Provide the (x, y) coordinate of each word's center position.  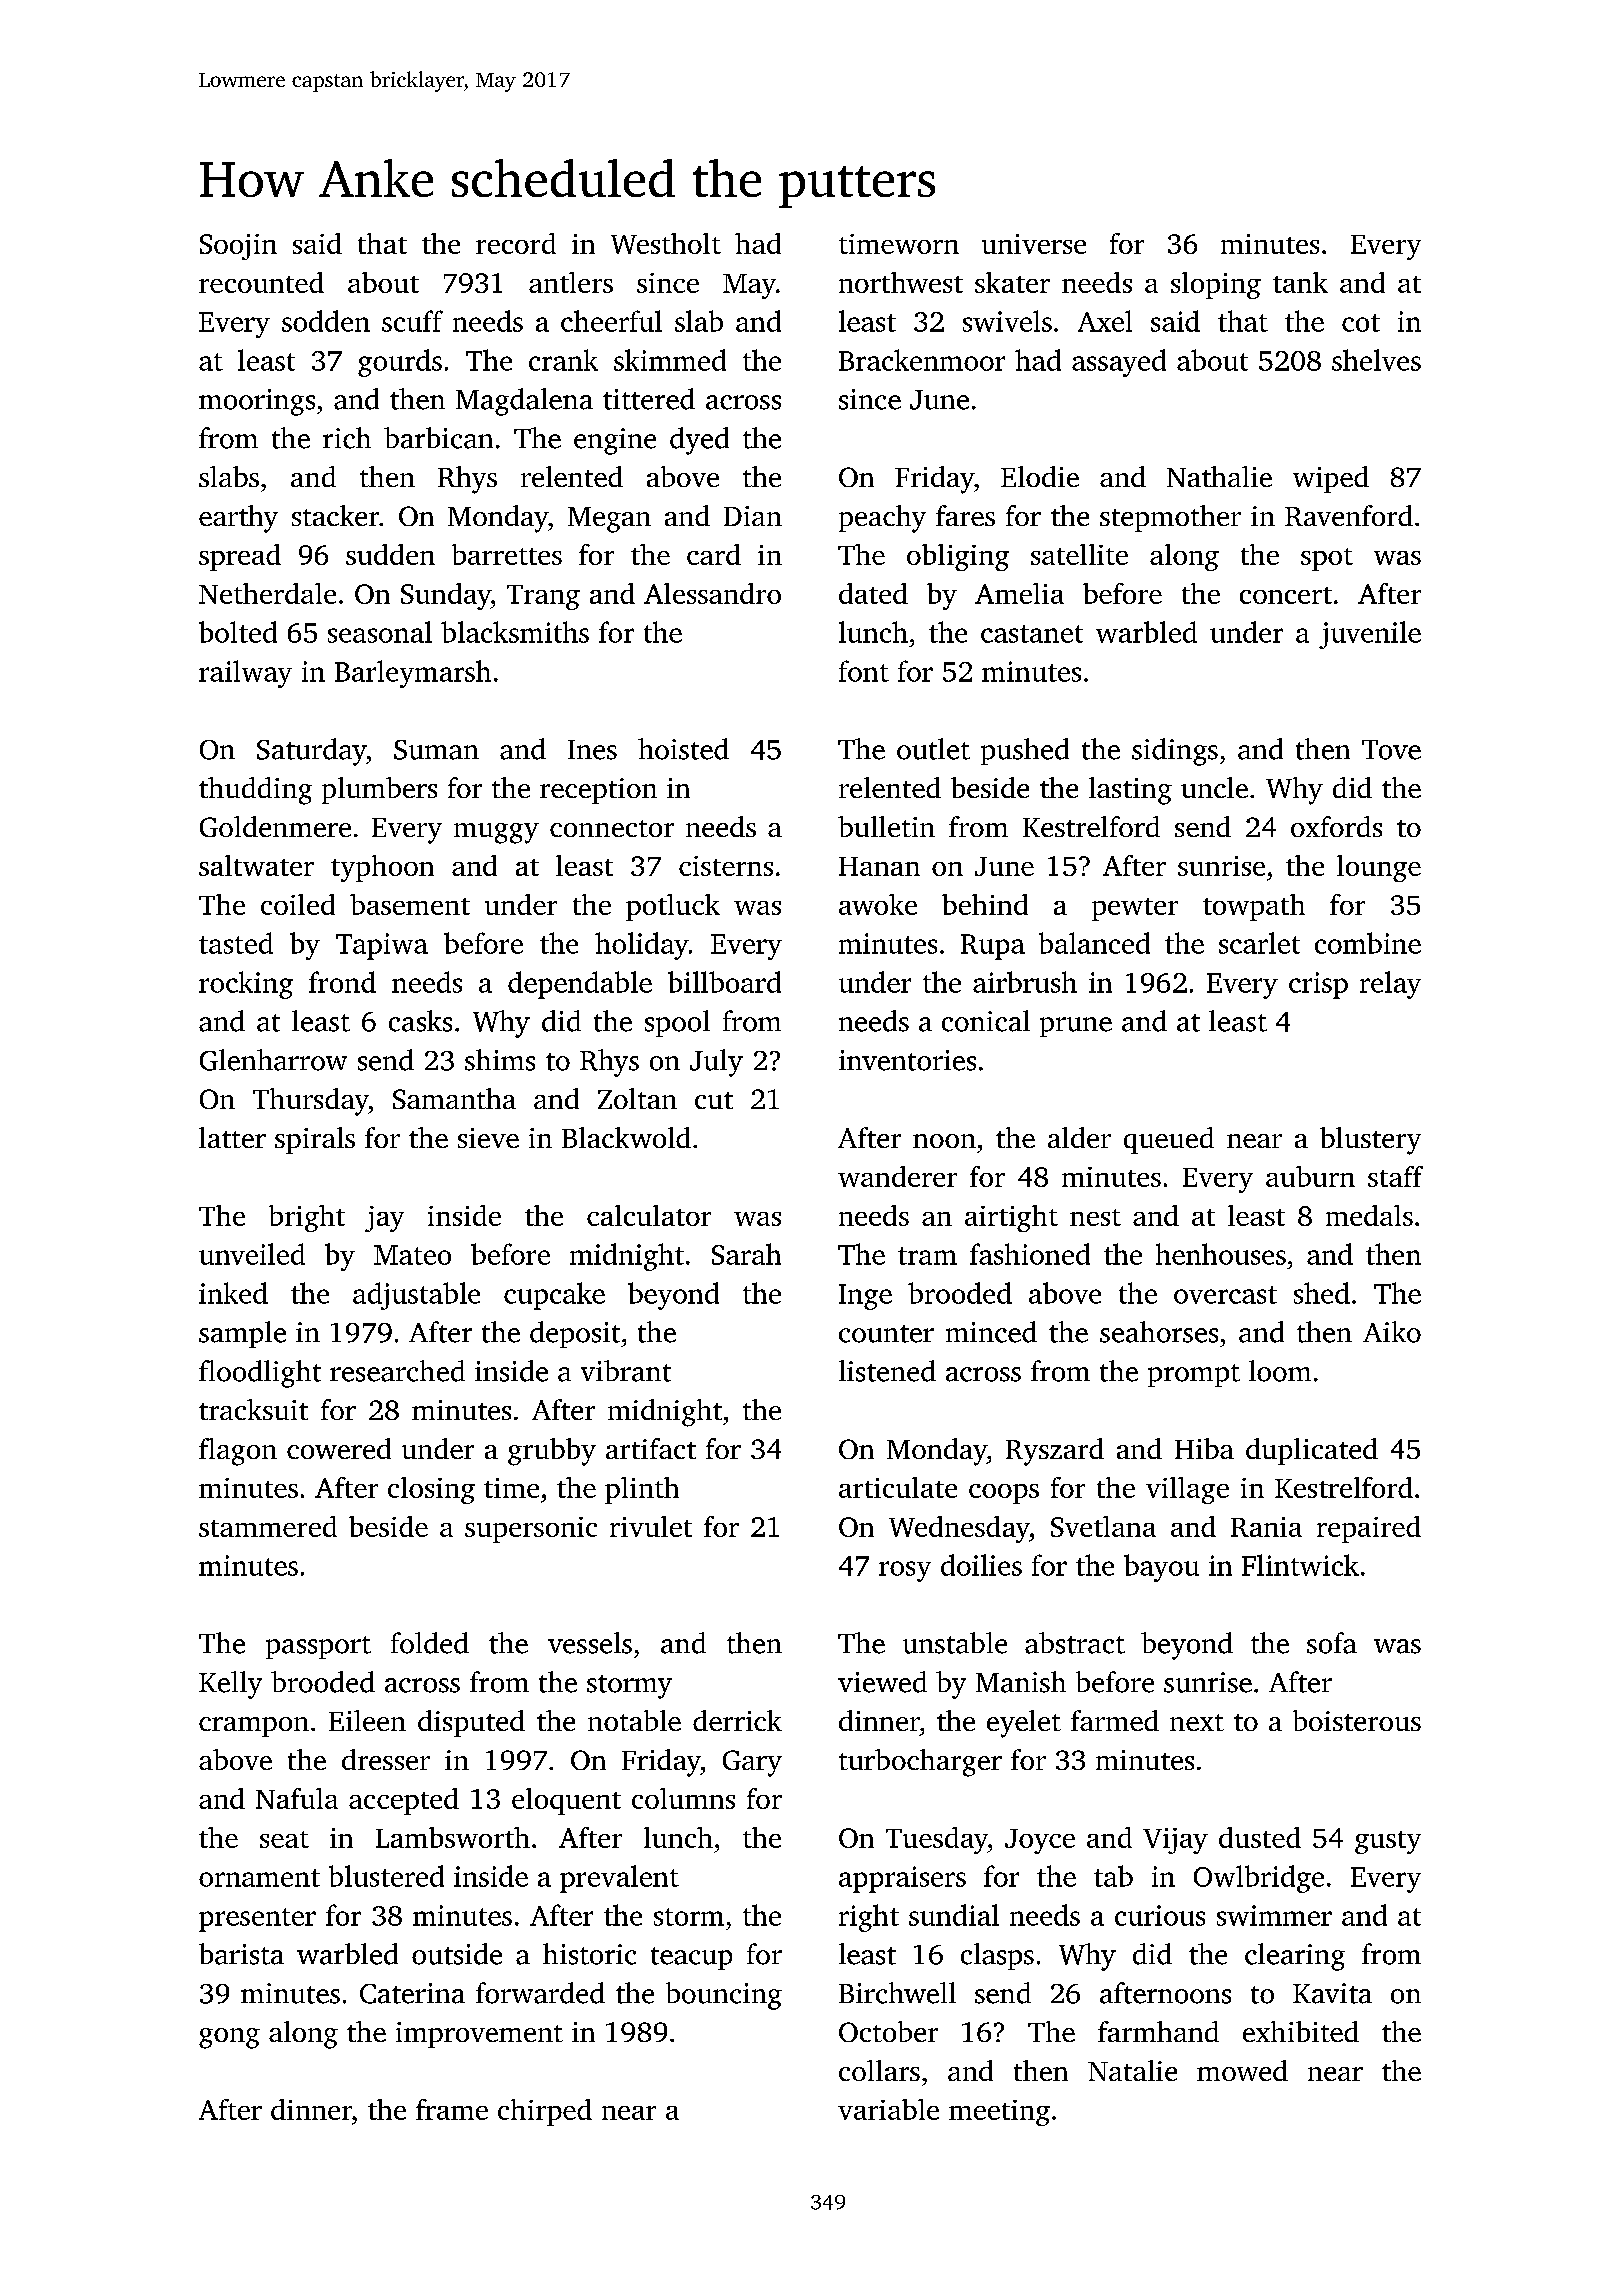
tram (927, 1256)
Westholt (666, 243)
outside (457, 1954)
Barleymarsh (413, 674)
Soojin (238, 247)
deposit (575, 1334)
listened (887, 1371)
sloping (1216, 285)
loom (1280, 1371)
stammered (268, 1526)
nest (1095, 1217)
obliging (958, 557)
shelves (1376, 360)
